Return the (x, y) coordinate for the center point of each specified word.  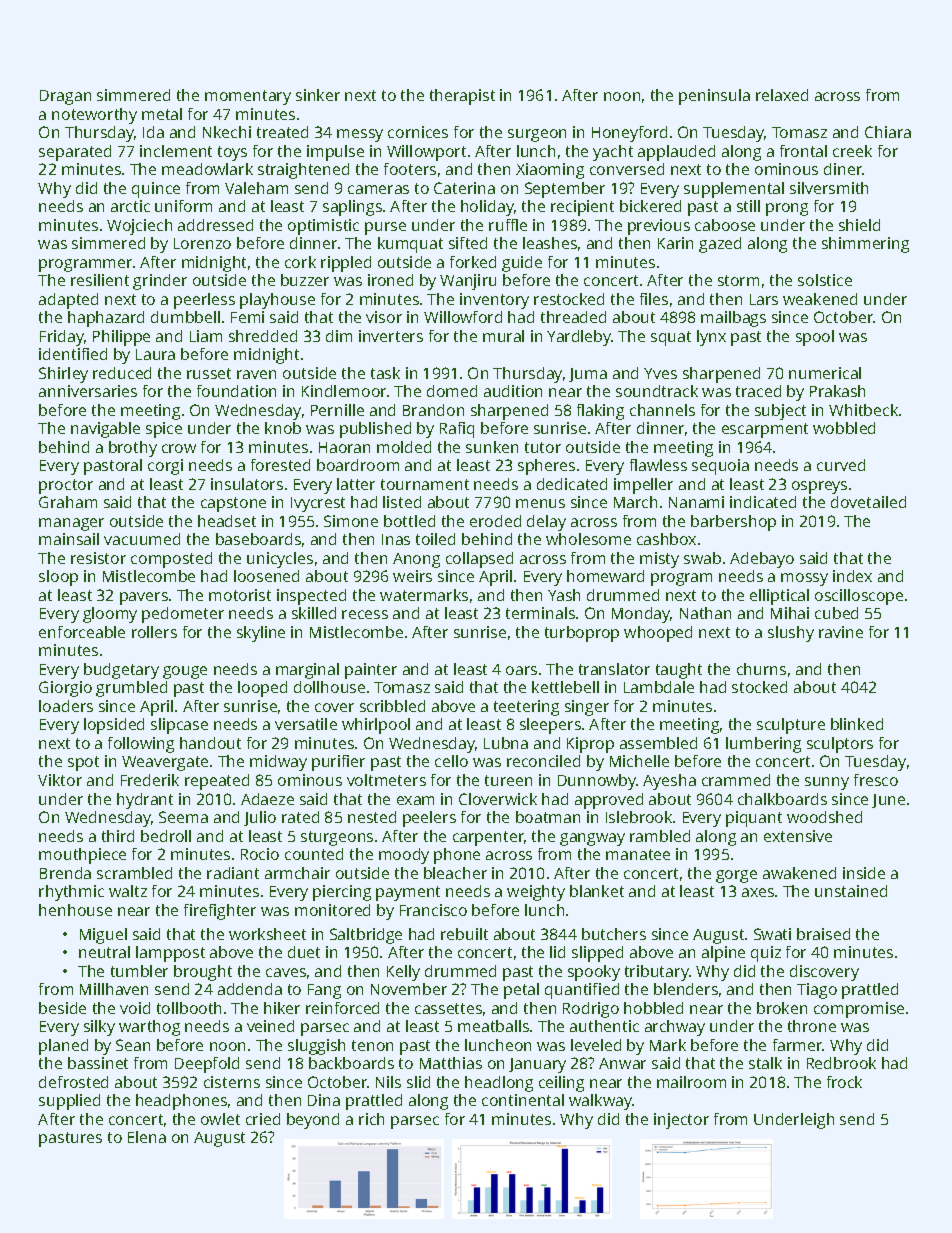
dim (339, 336)
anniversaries (88, 391)
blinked (857, 724)
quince (156, 190)
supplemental (734, 190)
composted (171, 560)
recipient (582, 208)
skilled (314, 613)
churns (761, 669)
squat (671, 338)
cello (451, 761)
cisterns (232, 1082)
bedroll (166, 836)
